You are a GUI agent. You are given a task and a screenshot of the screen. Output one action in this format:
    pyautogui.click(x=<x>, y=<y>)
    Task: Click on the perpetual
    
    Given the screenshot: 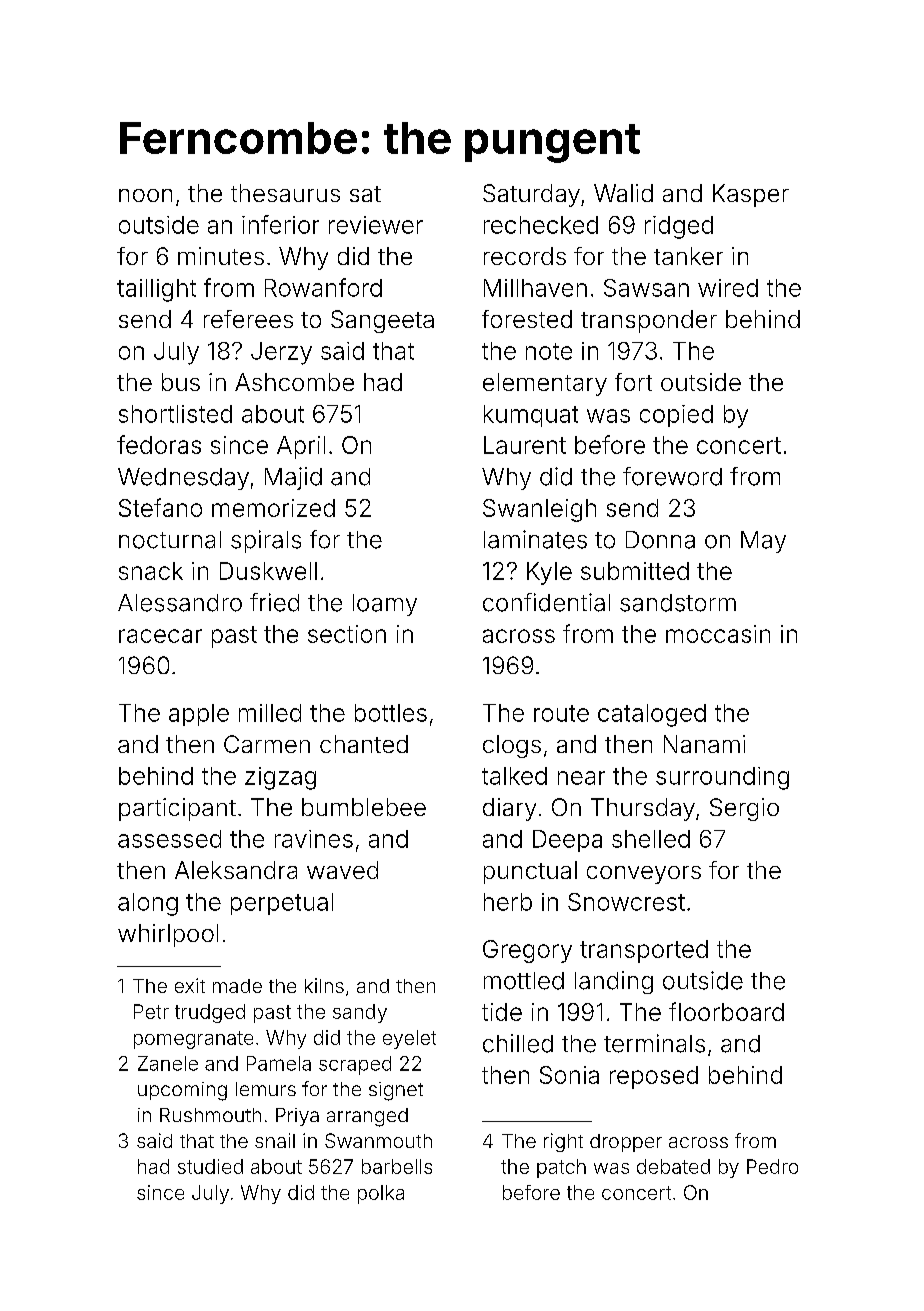 What is the action you would take?
    pyautogui.click(x=282, y=904)
